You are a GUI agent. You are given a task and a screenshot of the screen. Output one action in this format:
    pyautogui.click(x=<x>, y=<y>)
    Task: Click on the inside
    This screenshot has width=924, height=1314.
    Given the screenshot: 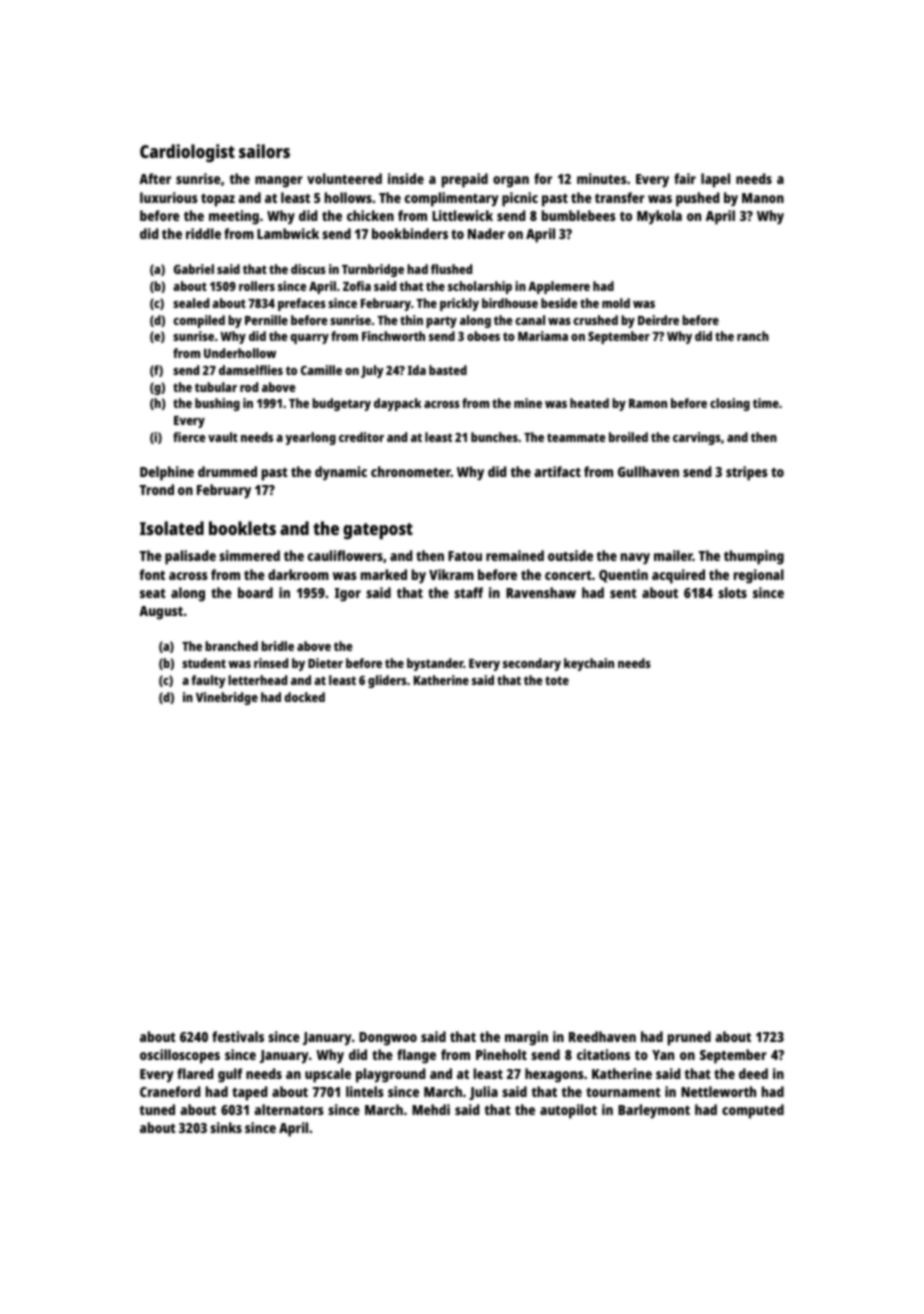 What is the action you would take?
    pyautogui.click(x=406, y=178)
